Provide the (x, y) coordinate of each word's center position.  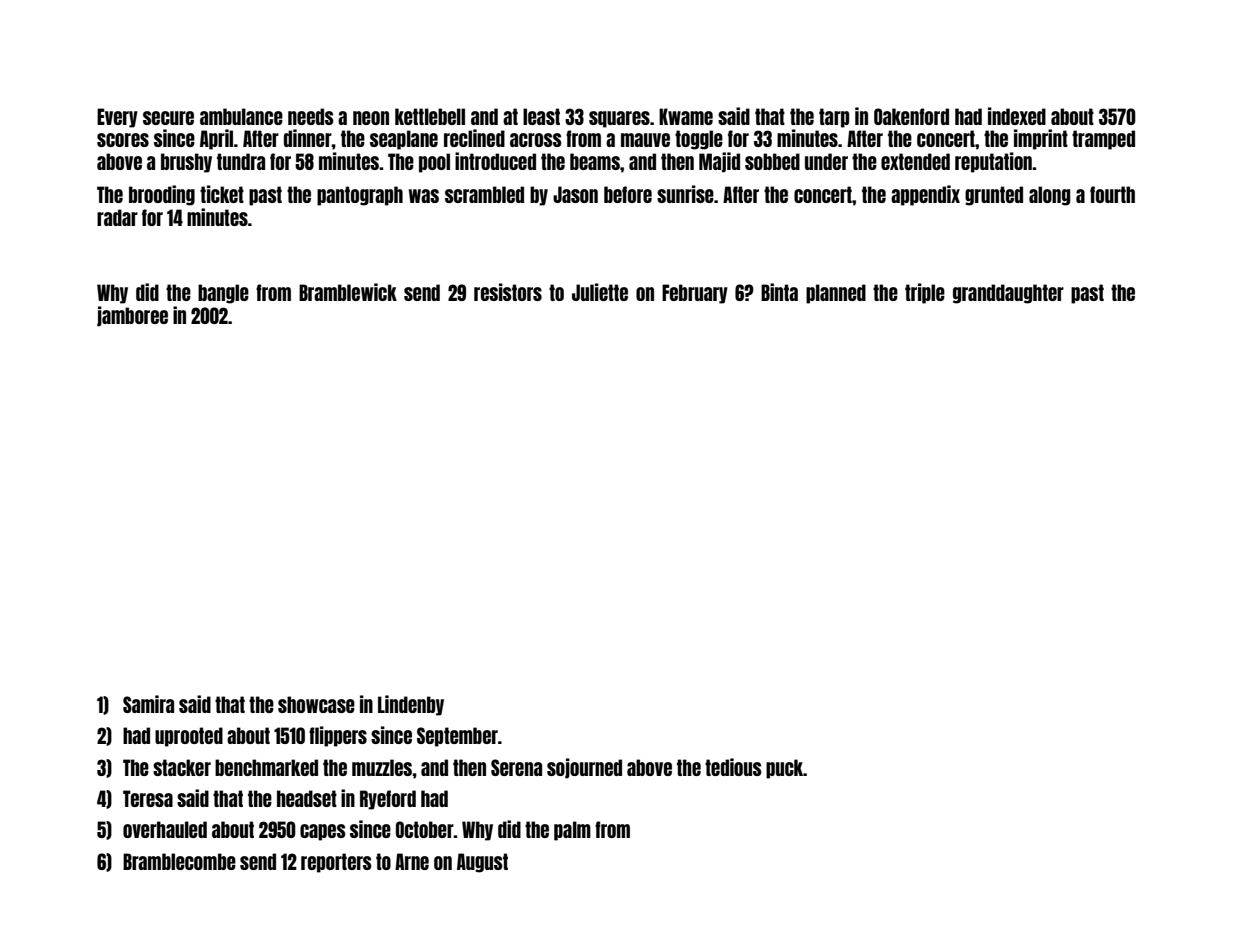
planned (836, 294)
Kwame (686, 116)
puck (784, 769)
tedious (733, 767)
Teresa (148, 798)
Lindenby (411, 705)
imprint (1041, 139)
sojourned (584, 768)
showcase (316, 704)
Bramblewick (348, 292)
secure (168, 118)
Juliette (600, 292)
